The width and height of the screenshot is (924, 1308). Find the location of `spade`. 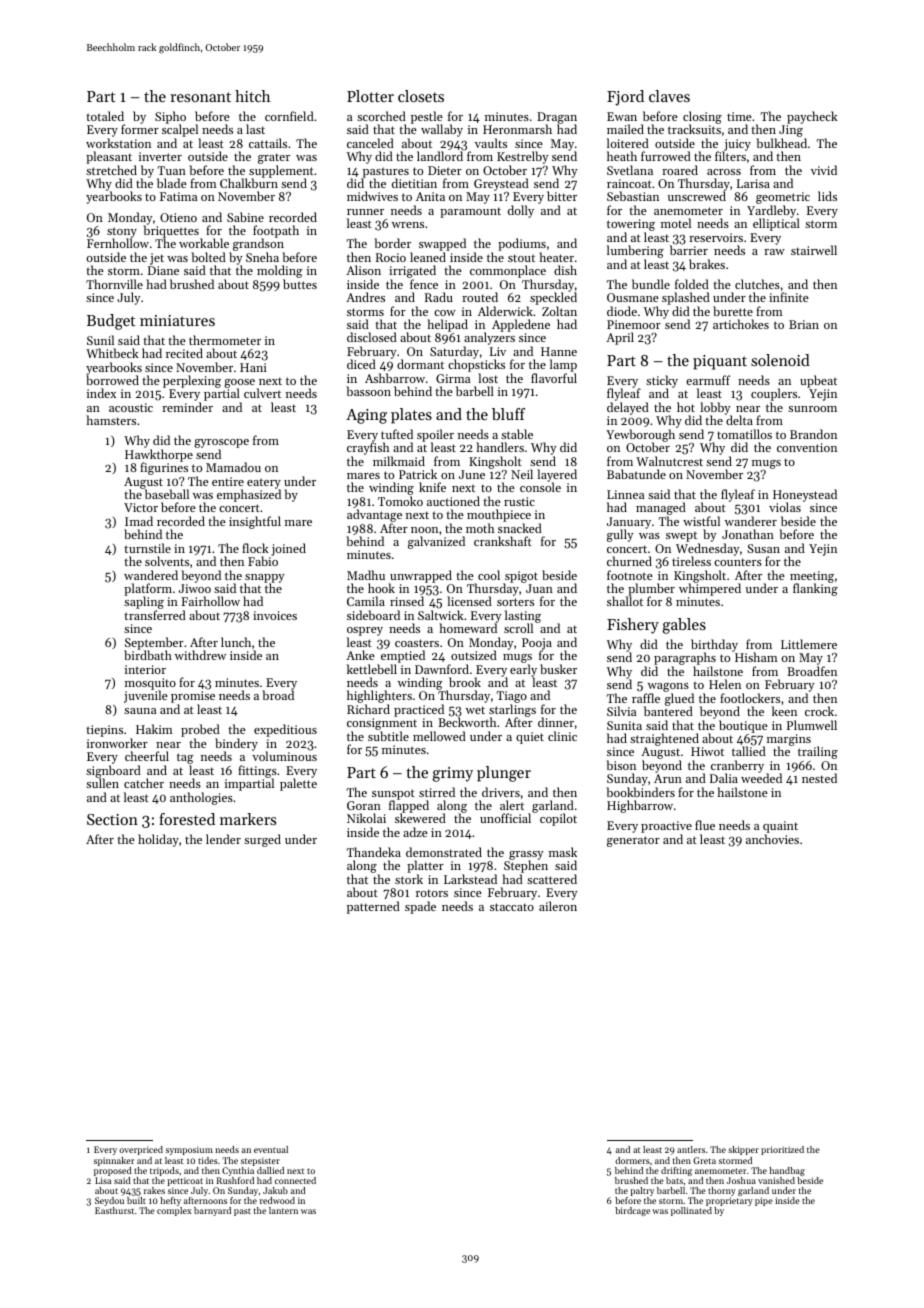

spade is located at coordinates (420, 907).
